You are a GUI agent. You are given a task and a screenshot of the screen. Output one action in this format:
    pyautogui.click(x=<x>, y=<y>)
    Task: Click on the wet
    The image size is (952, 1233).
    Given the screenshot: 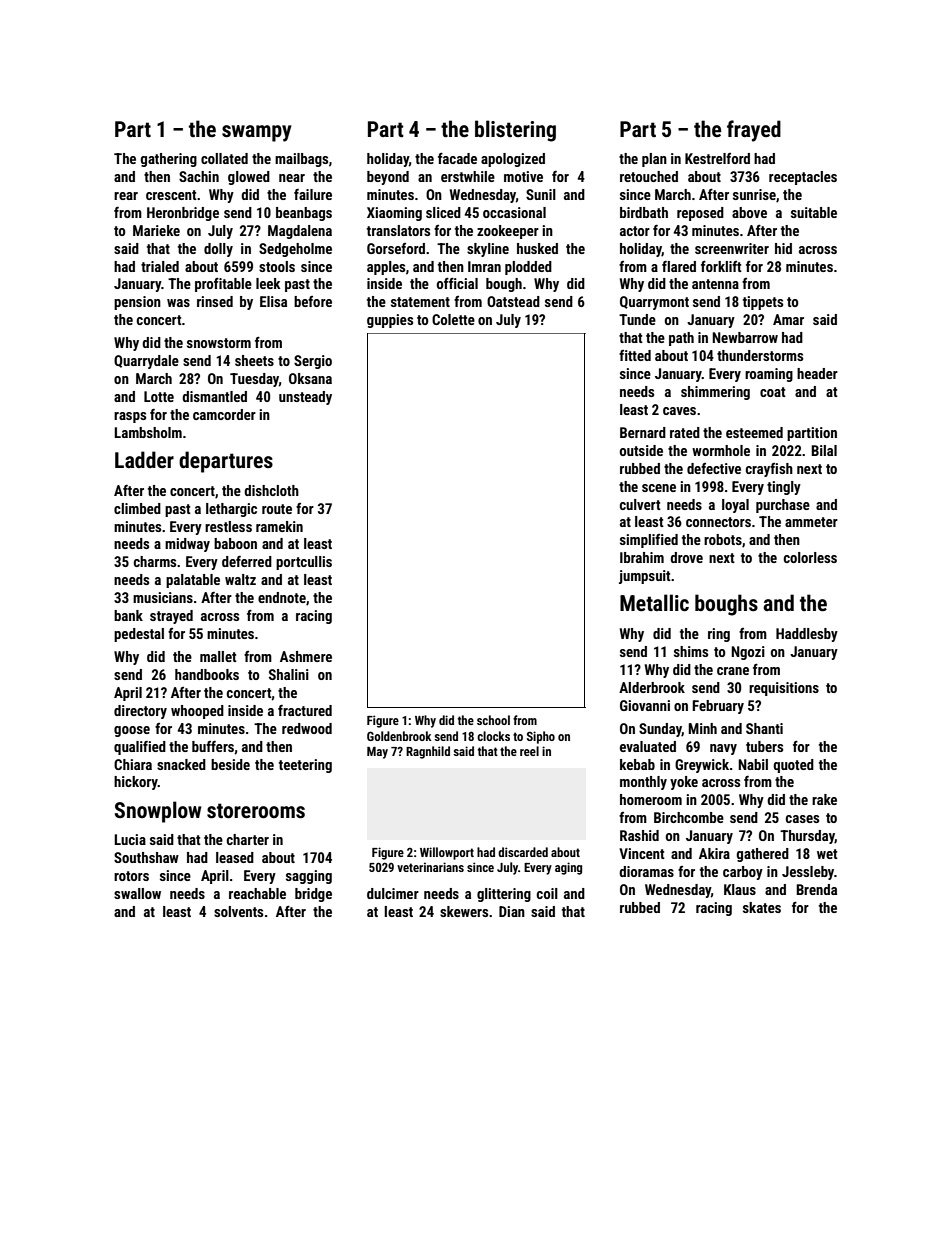 What is the action you would take?
    pyautogui.click(x=827, y=854)
